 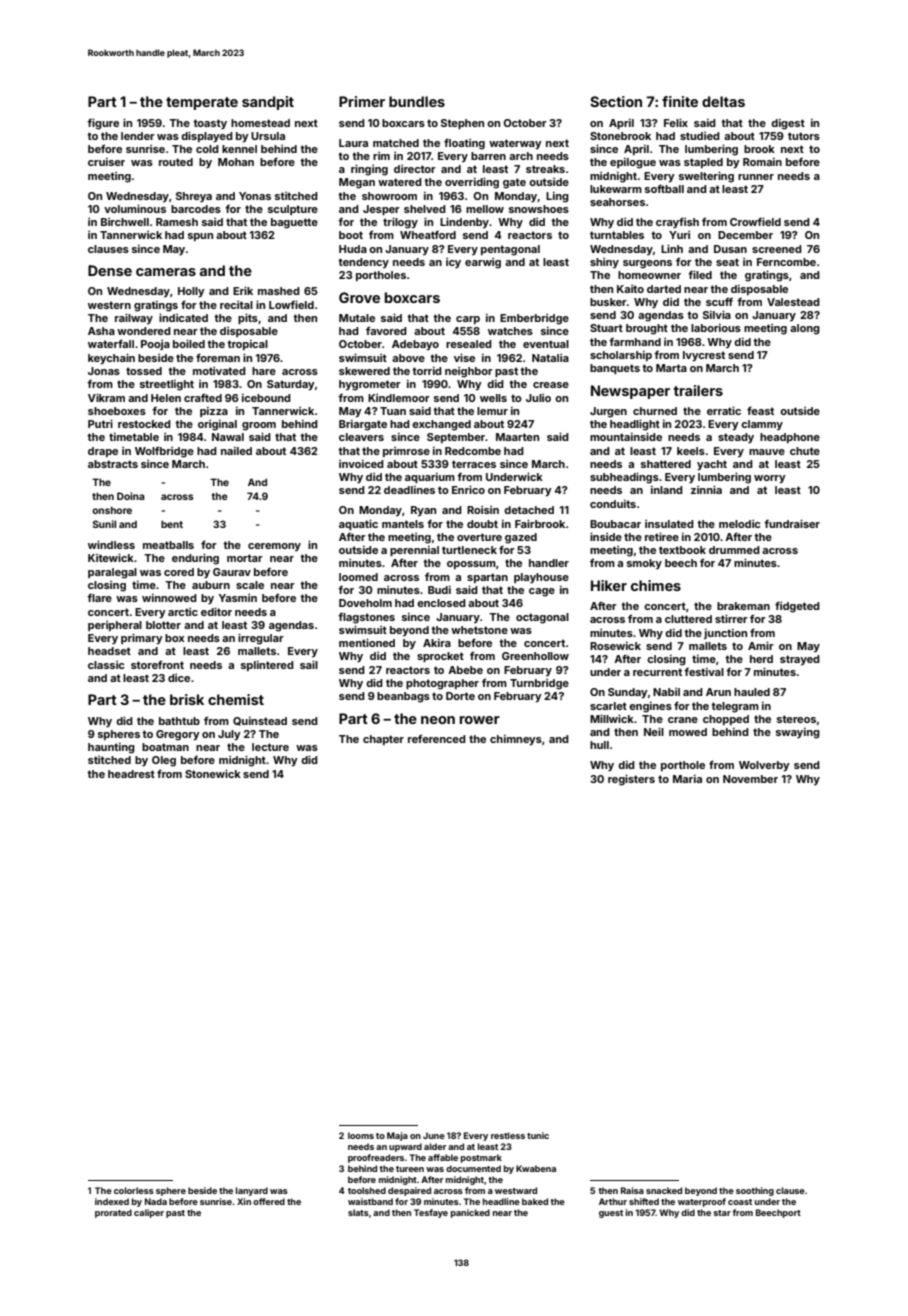 What do you see at coordinates (417, 101) in the page?
I see `bundles` at bounding box center [417, 101].
